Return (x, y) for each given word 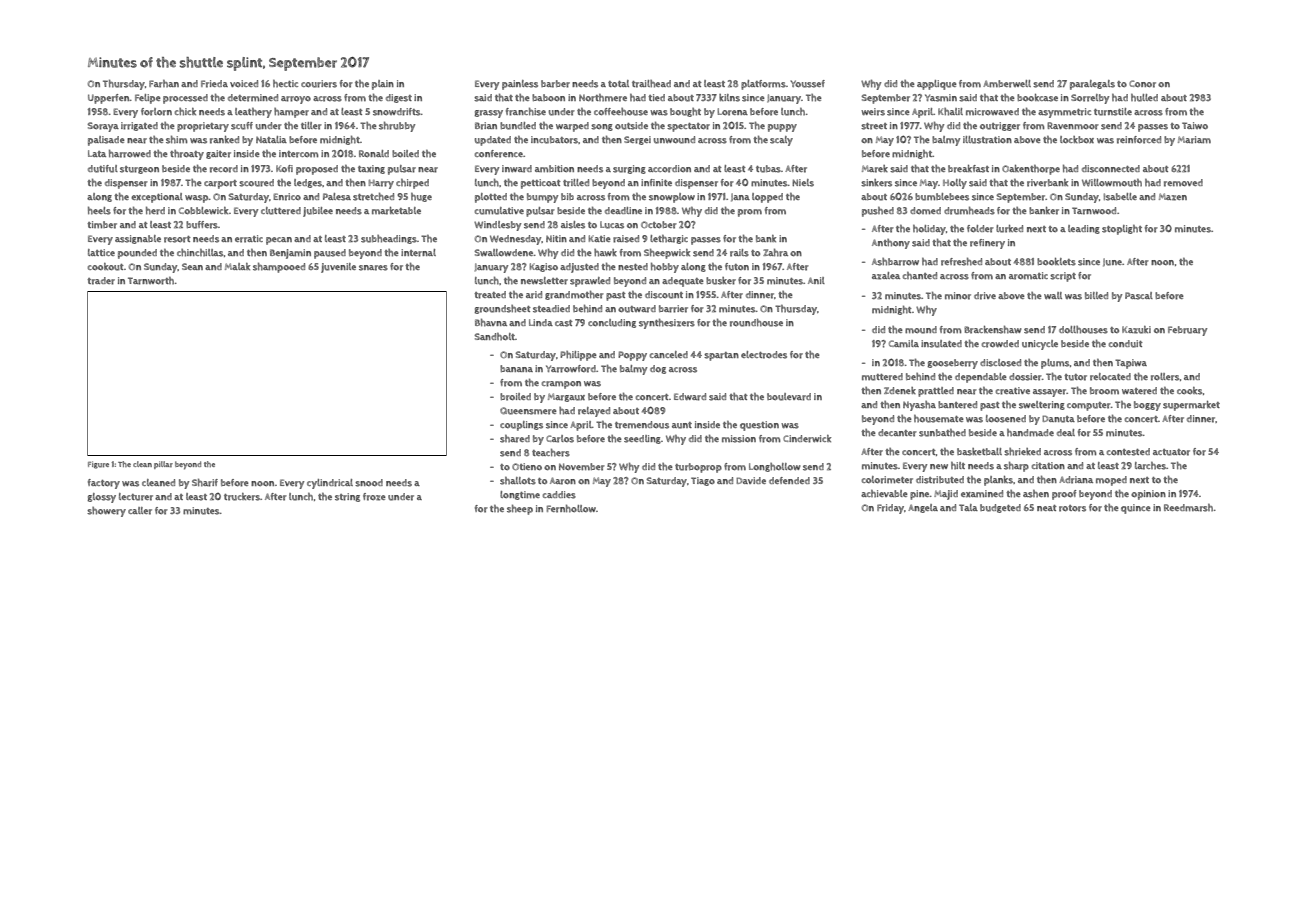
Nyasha (919, 406)
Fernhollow (571, 509)
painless (520, 85)
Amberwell (1007, 84)
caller (140, 511)
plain (383, 85)
